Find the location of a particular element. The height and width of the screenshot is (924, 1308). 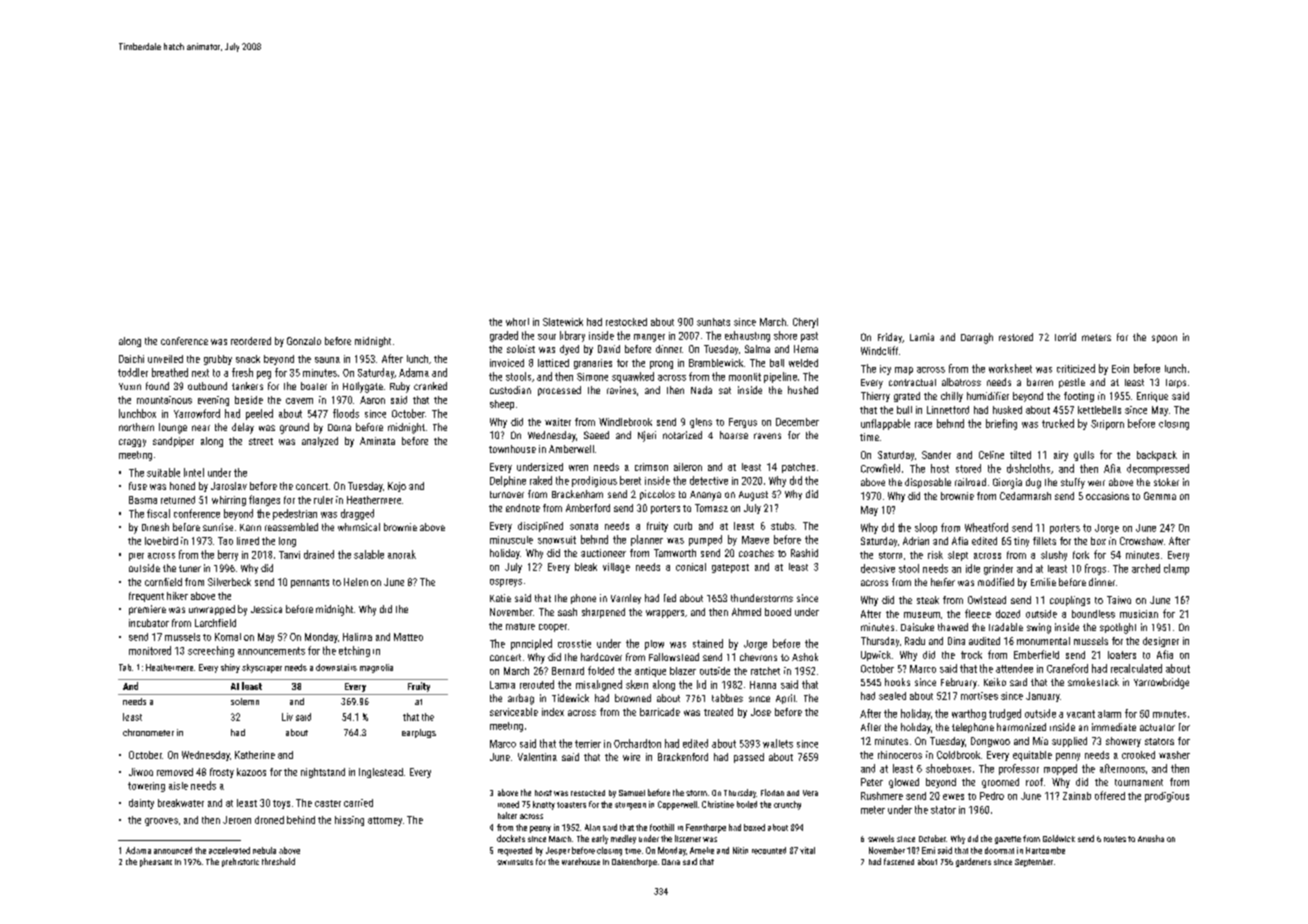

Cedarmarsh is located at coordinates (1025, 496).
